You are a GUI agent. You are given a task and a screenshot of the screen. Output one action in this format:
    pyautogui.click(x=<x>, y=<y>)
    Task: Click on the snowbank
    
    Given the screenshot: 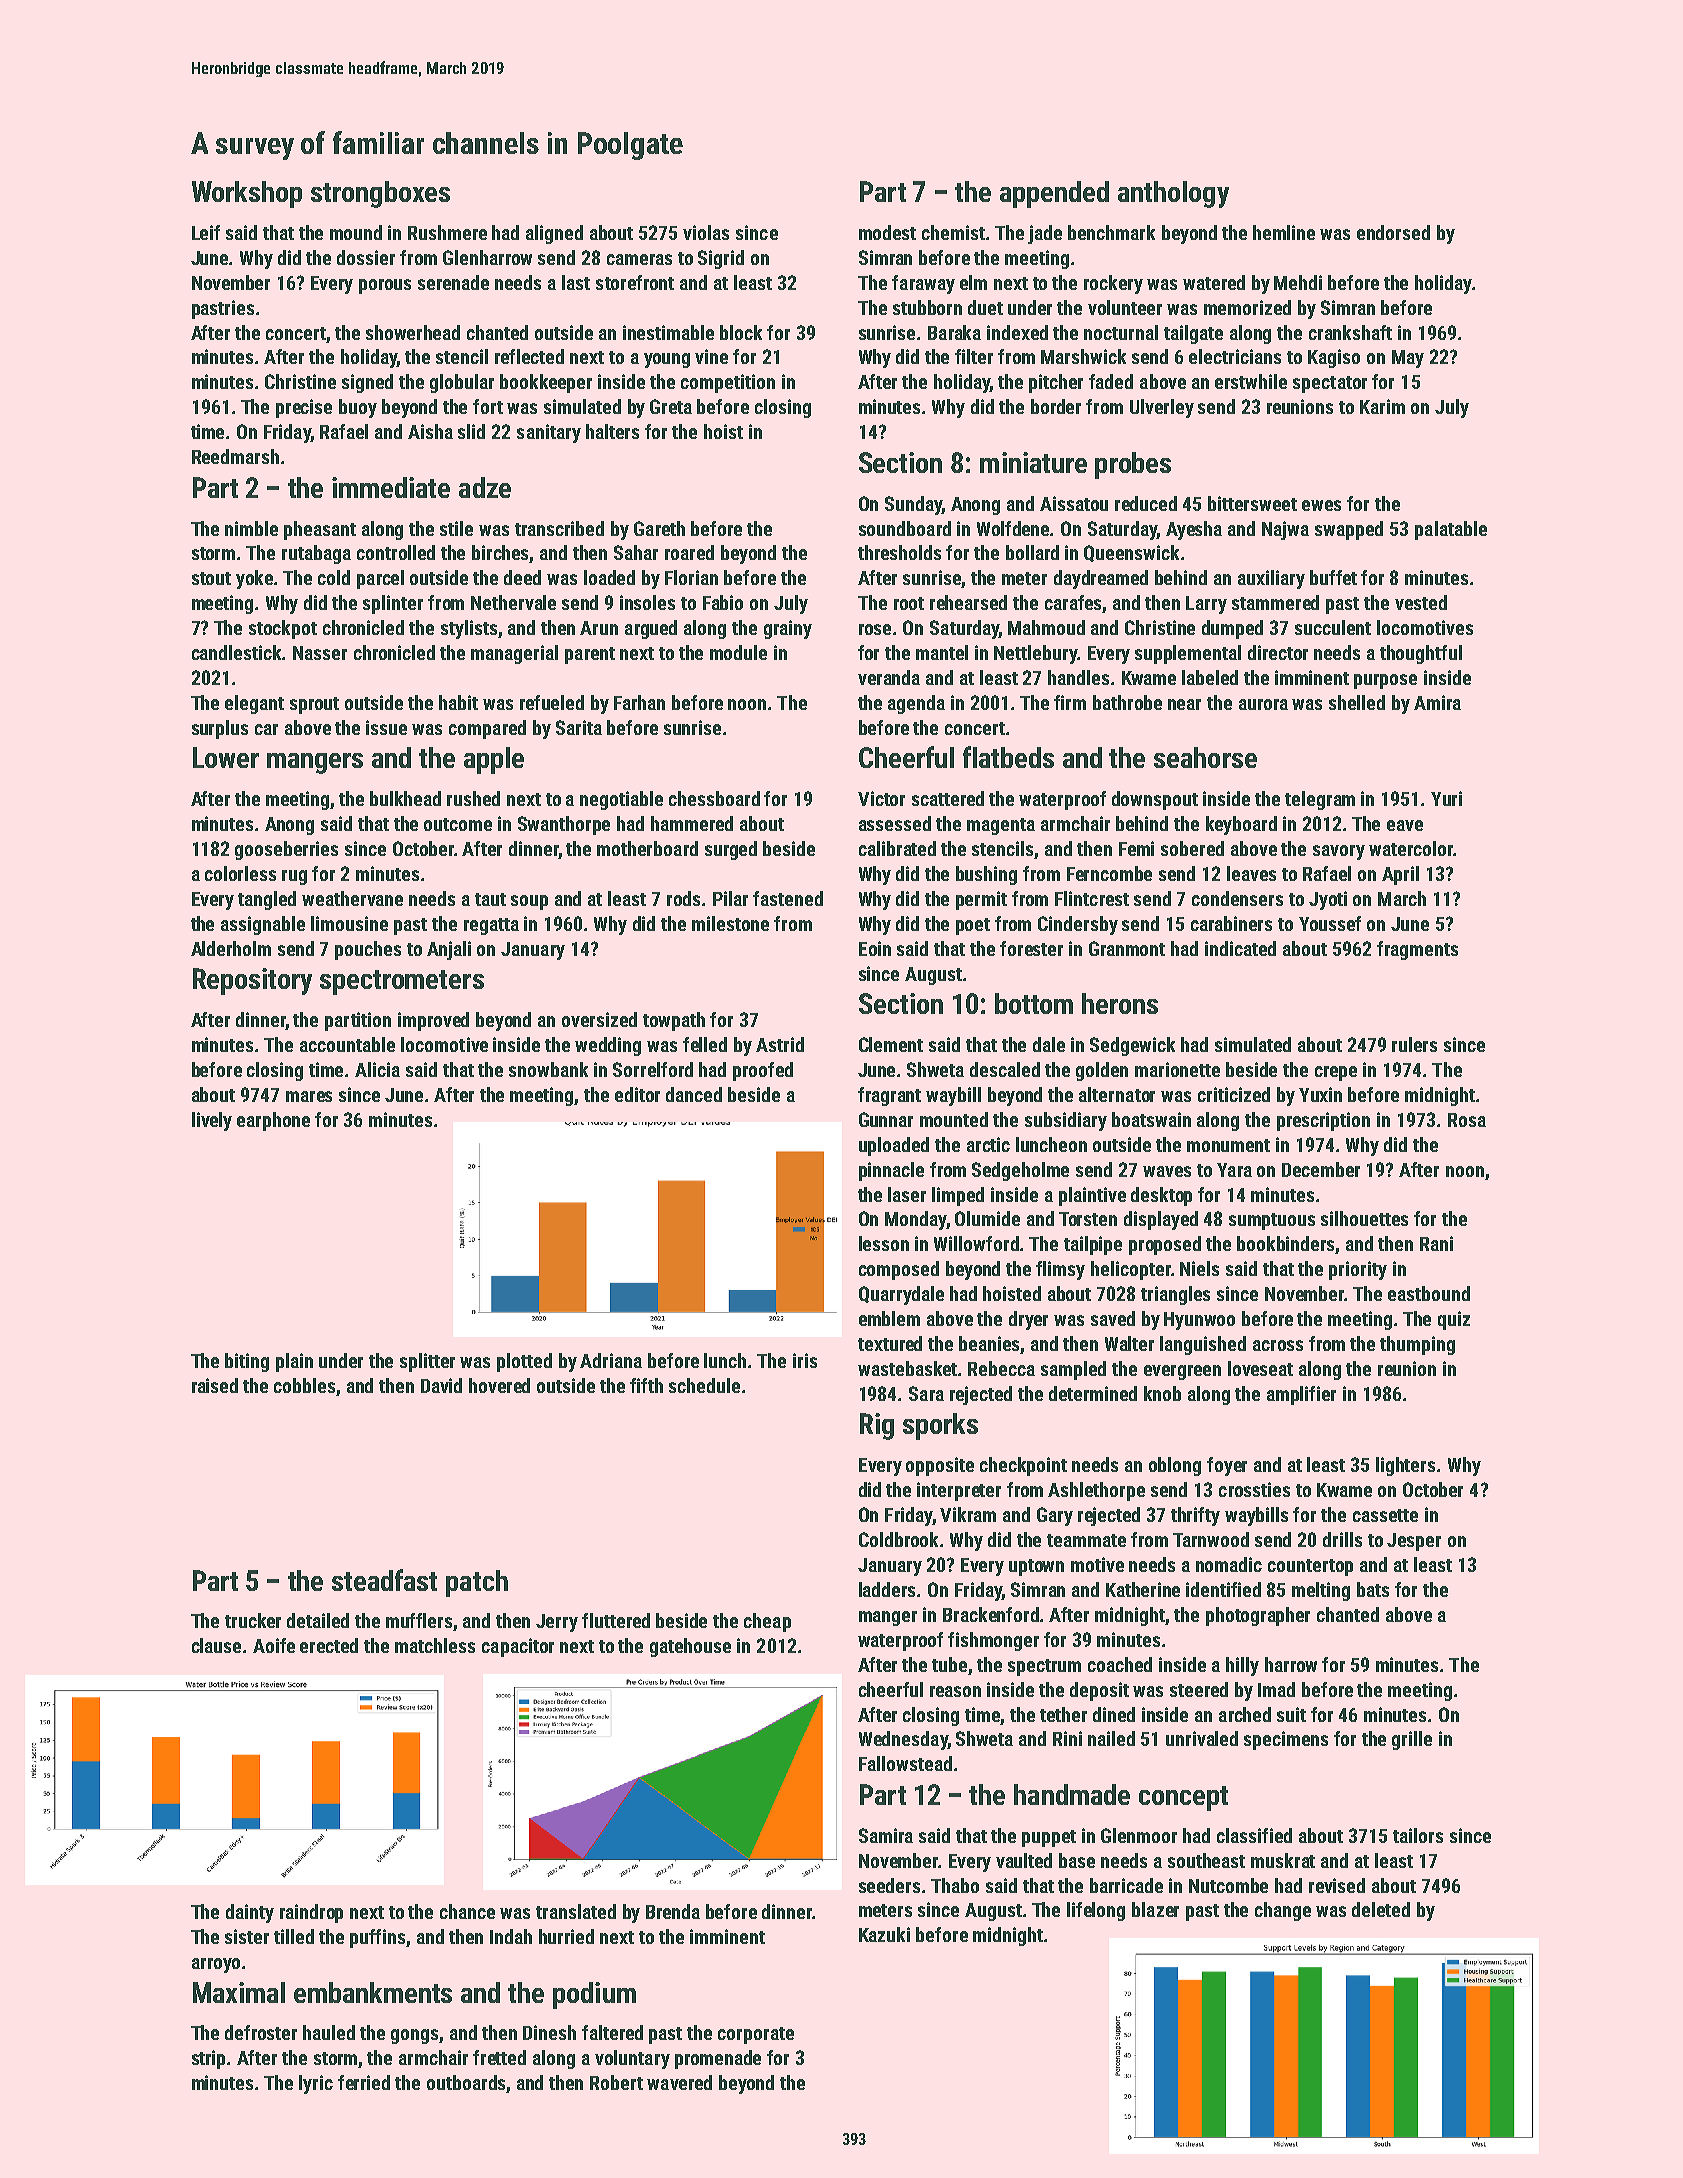 What is the action you would take?
    pyautogui.click(x=548, y=1069)
